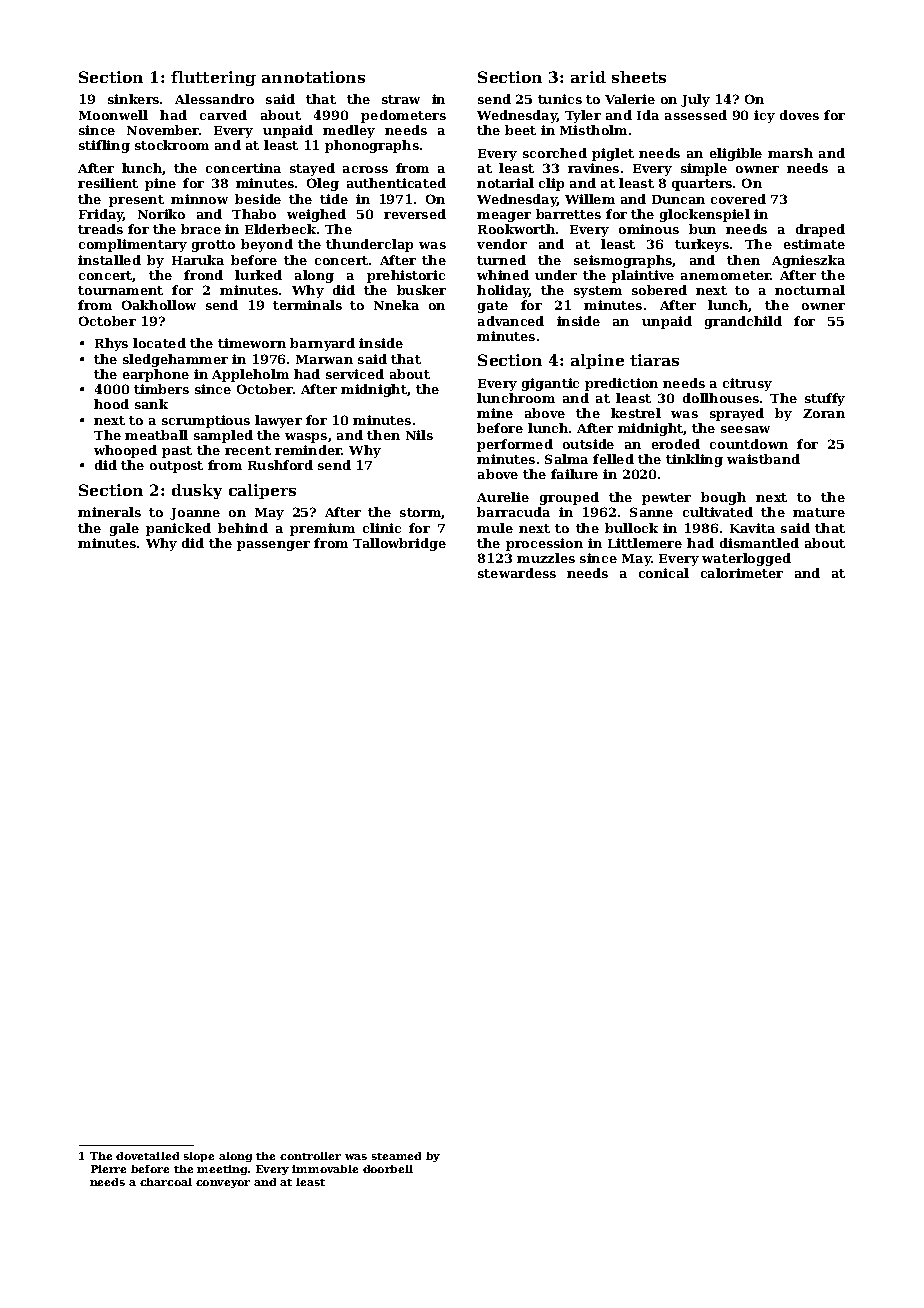  Describe the element at coordinates (517, 573) in the screenshot. I see `stewardess` at that location.
